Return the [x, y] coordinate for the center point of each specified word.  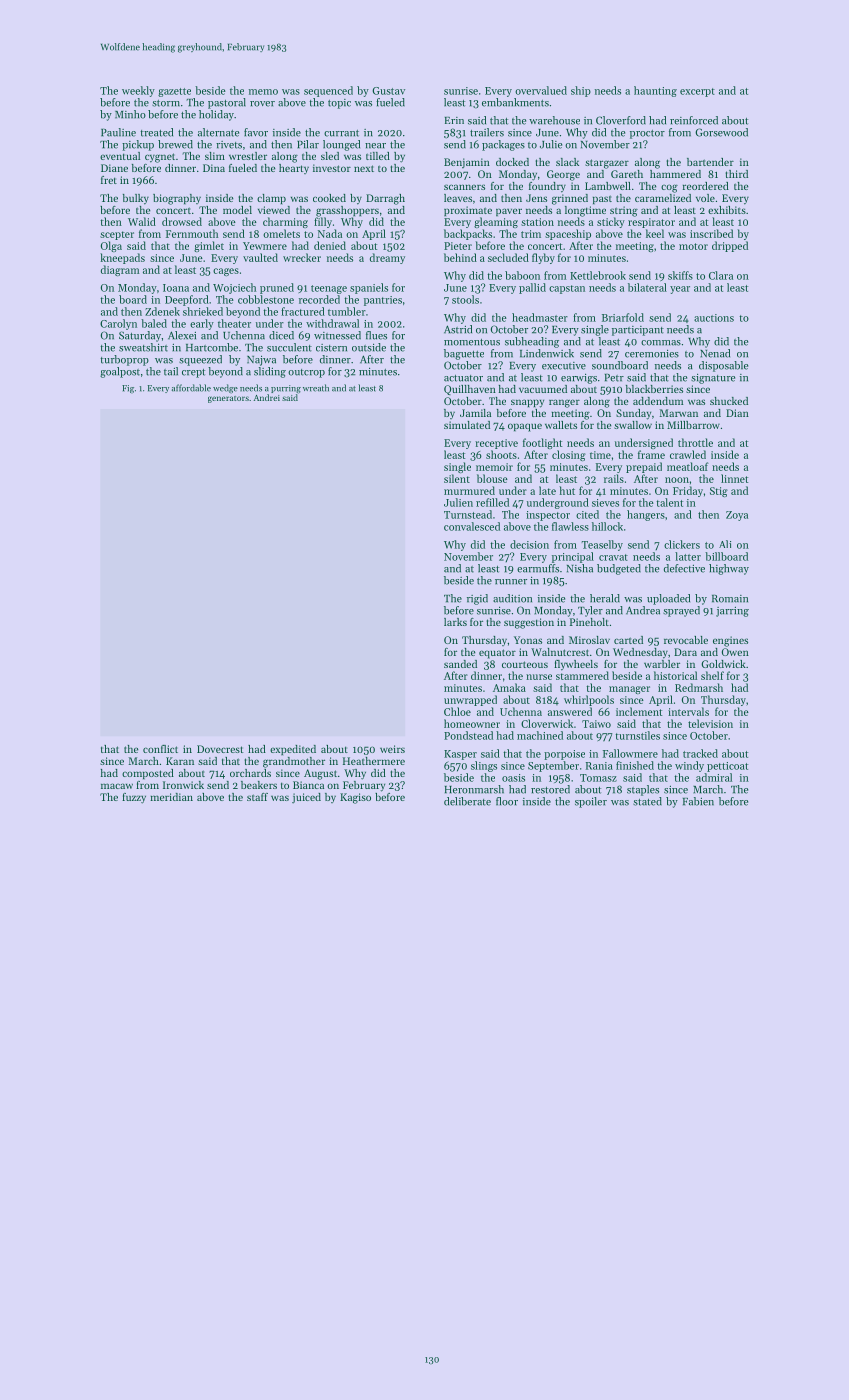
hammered [675, 174]
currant [341, 133]
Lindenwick [547, 353]
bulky [136, 199]
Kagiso [355, 798]
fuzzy [134, 798]
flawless [570, 526]
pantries [383, 301]
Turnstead [468, 514]
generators [228, 399]
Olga [111, 246]
